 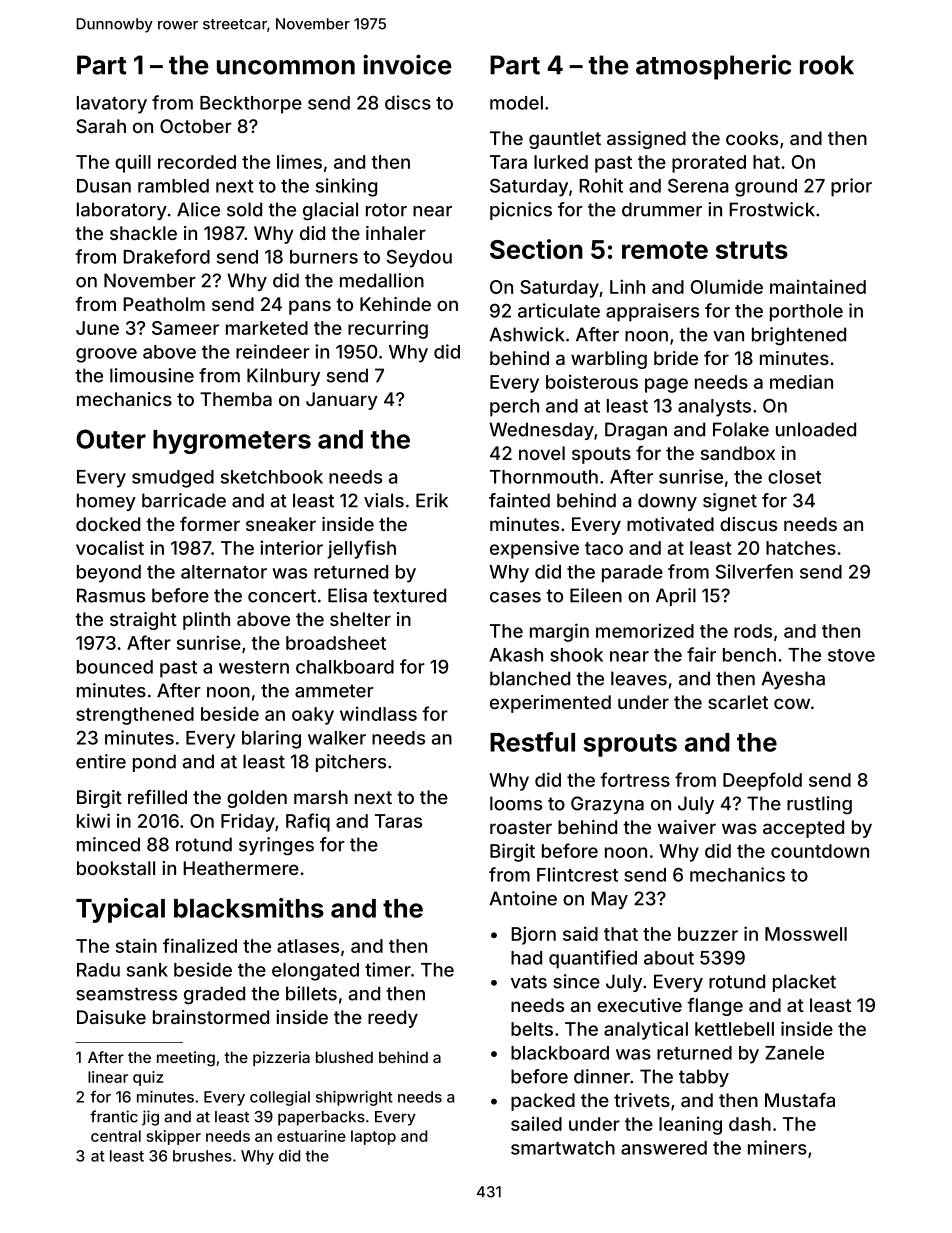 What do you see at coordinates (748, 524) in the screenshot?
I see `discus` at bounding box center [748, 524].
